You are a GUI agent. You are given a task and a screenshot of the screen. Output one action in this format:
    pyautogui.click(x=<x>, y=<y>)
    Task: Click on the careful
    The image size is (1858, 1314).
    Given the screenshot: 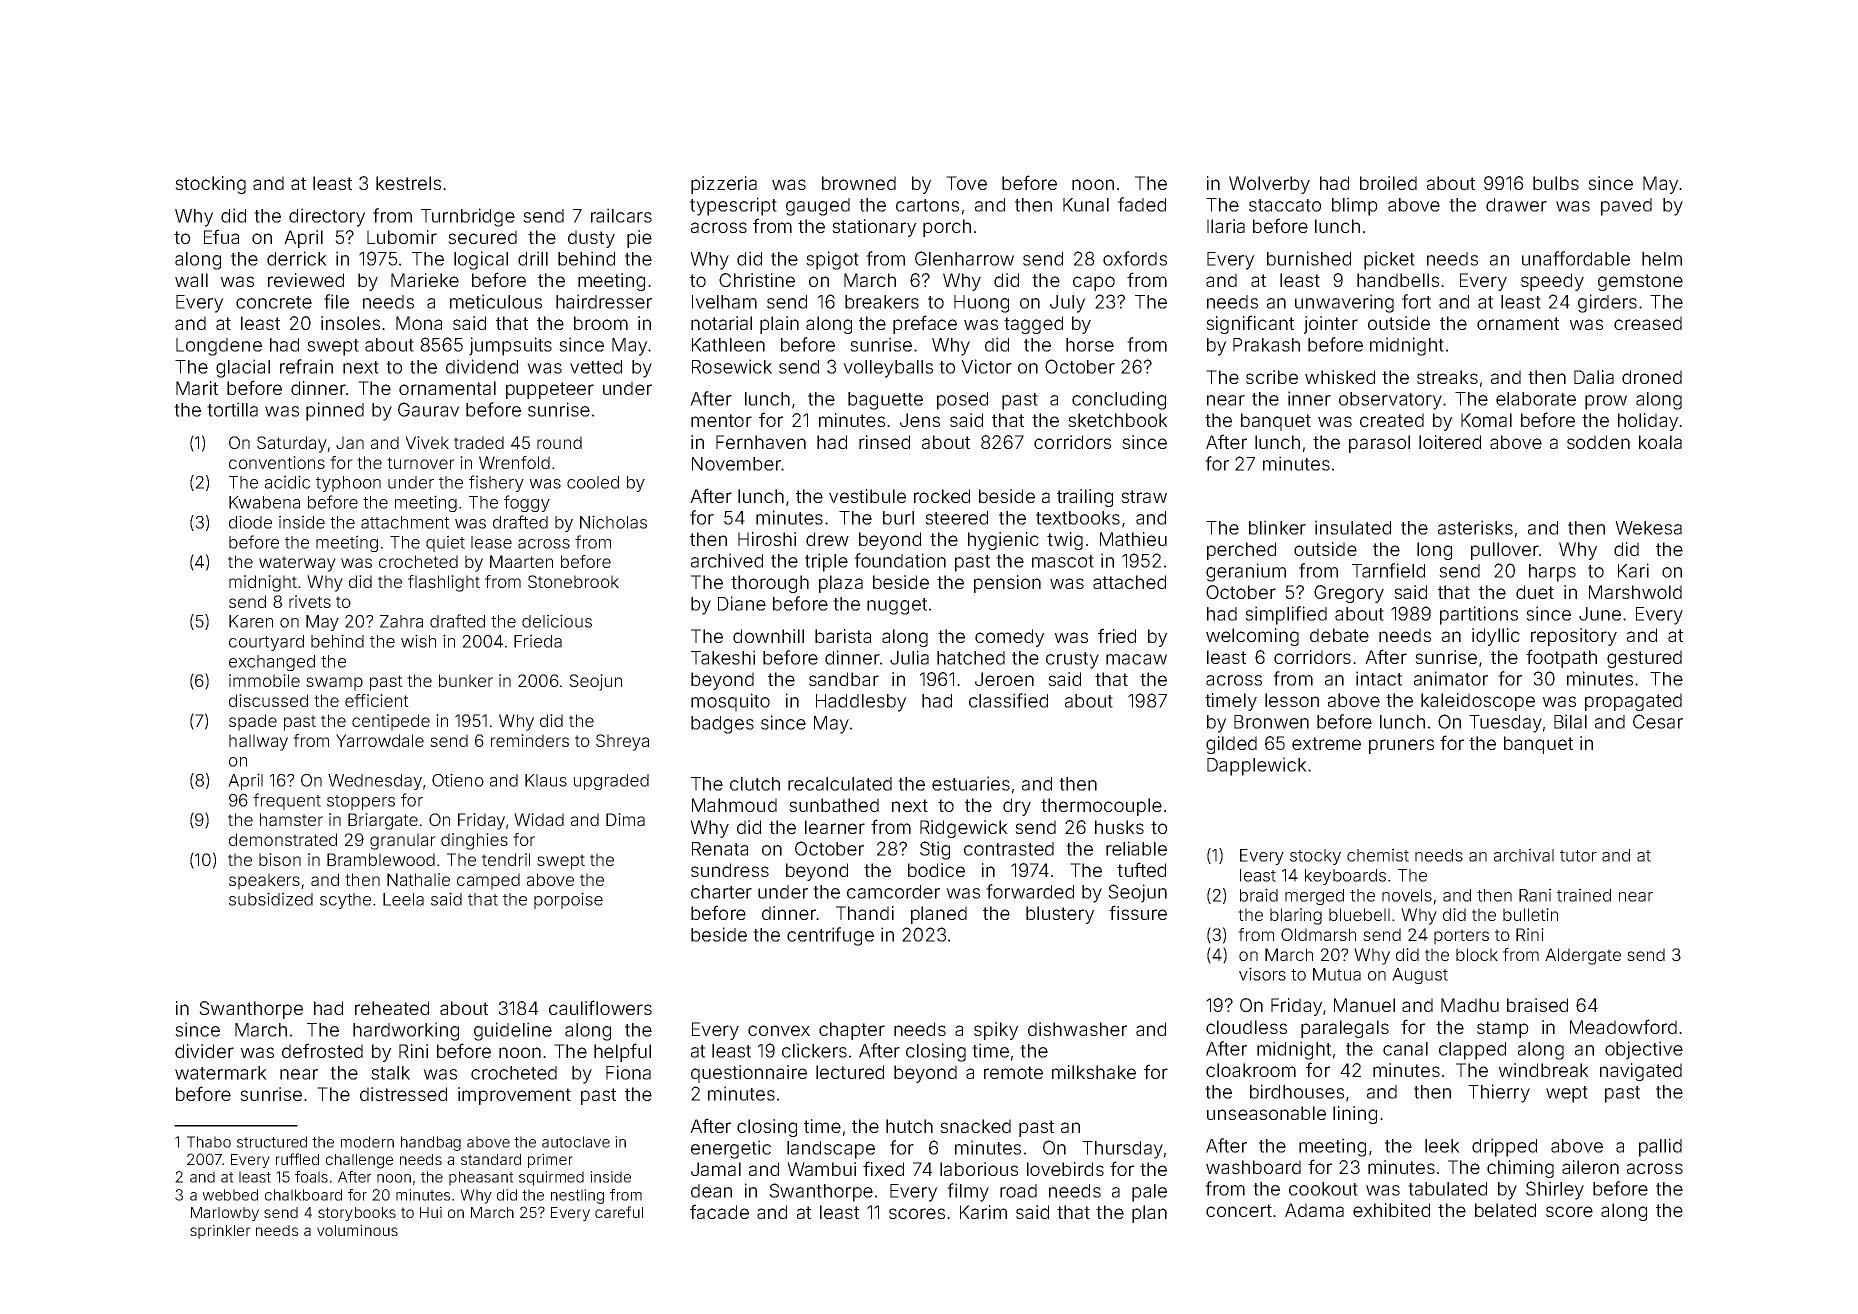 What is the action you would take?
    pyautogui.click(x=619, y=1212)
